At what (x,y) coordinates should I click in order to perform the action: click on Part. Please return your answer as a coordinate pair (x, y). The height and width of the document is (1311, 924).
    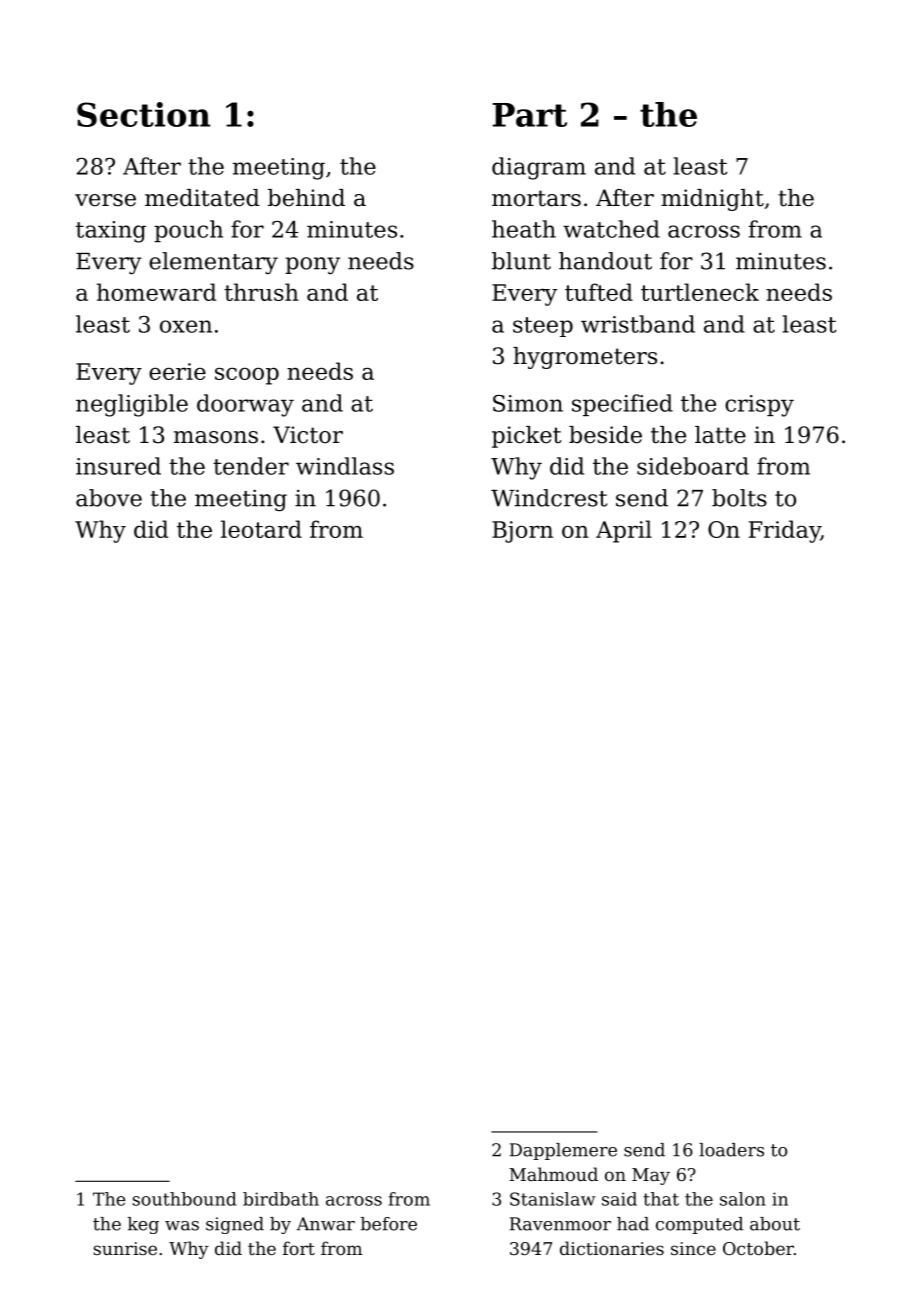
    Looking at the image, I should click on (530, 115).
